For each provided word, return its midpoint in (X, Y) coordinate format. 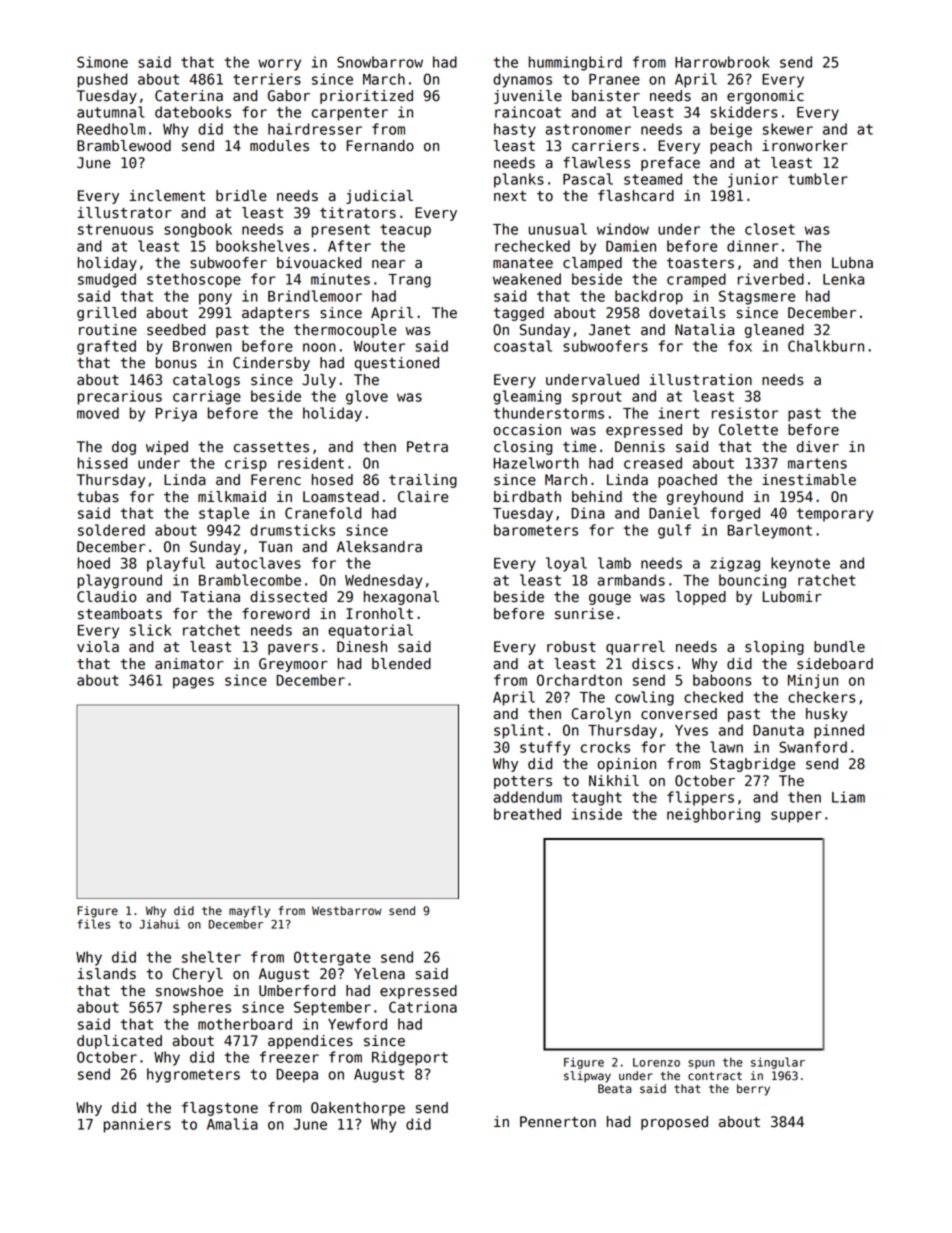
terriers (267, 79)
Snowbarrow (380, 62)
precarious (120, 397)
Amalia (232, 1124)
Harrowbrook (722, 62)
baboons (722, 680)
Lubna (852, 263)
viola (98, 647)
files (93, 924)
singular (778, 1063)
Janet (609, 330)
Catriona (423, 1007)
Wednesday (383, 581)
